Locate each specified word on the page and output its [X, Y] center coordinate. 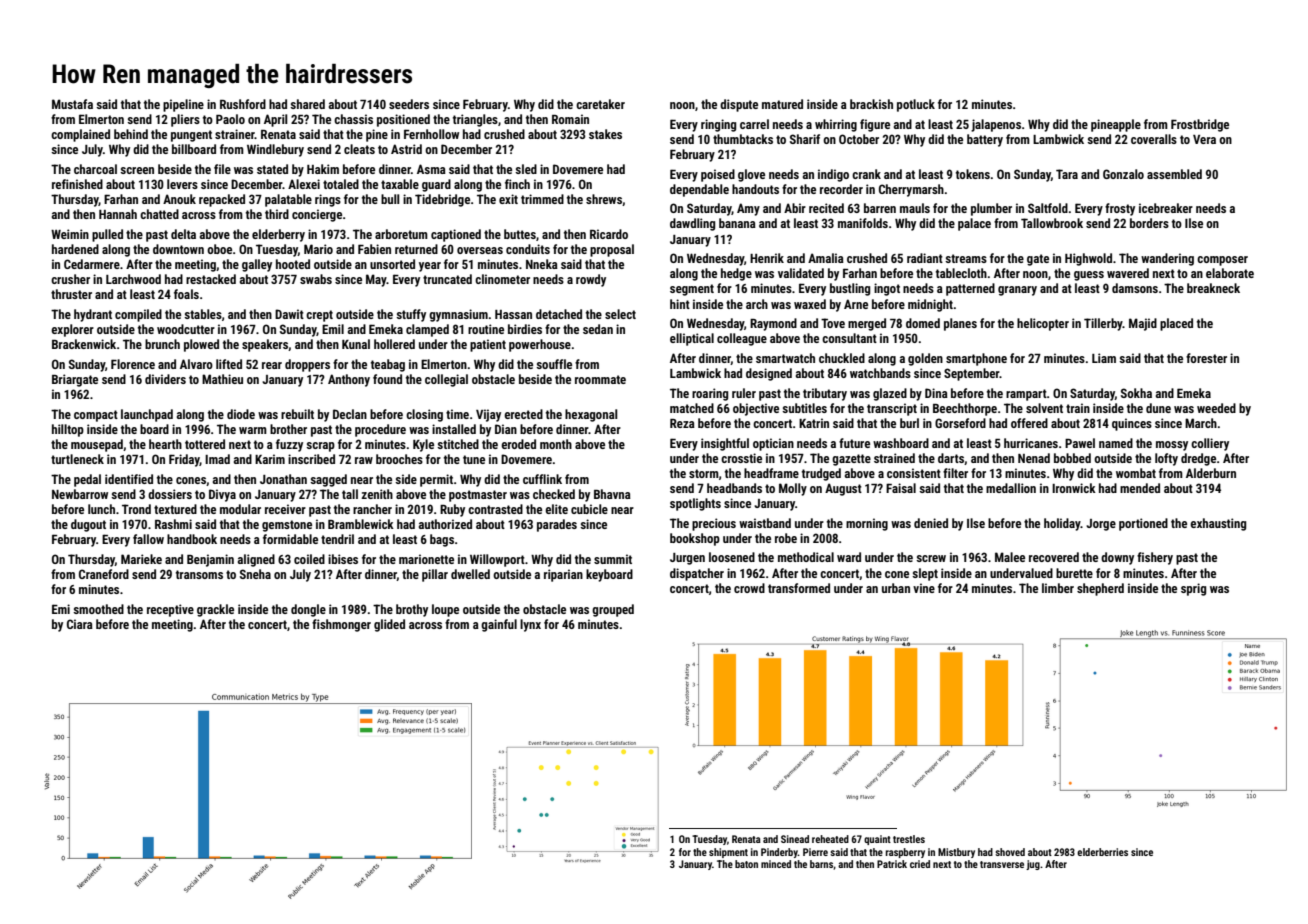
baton [746, 864]
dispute [739, 105]
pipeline [183, 105]
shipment [728, 853]
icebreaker [1166, 208]
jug [1033, 865]
